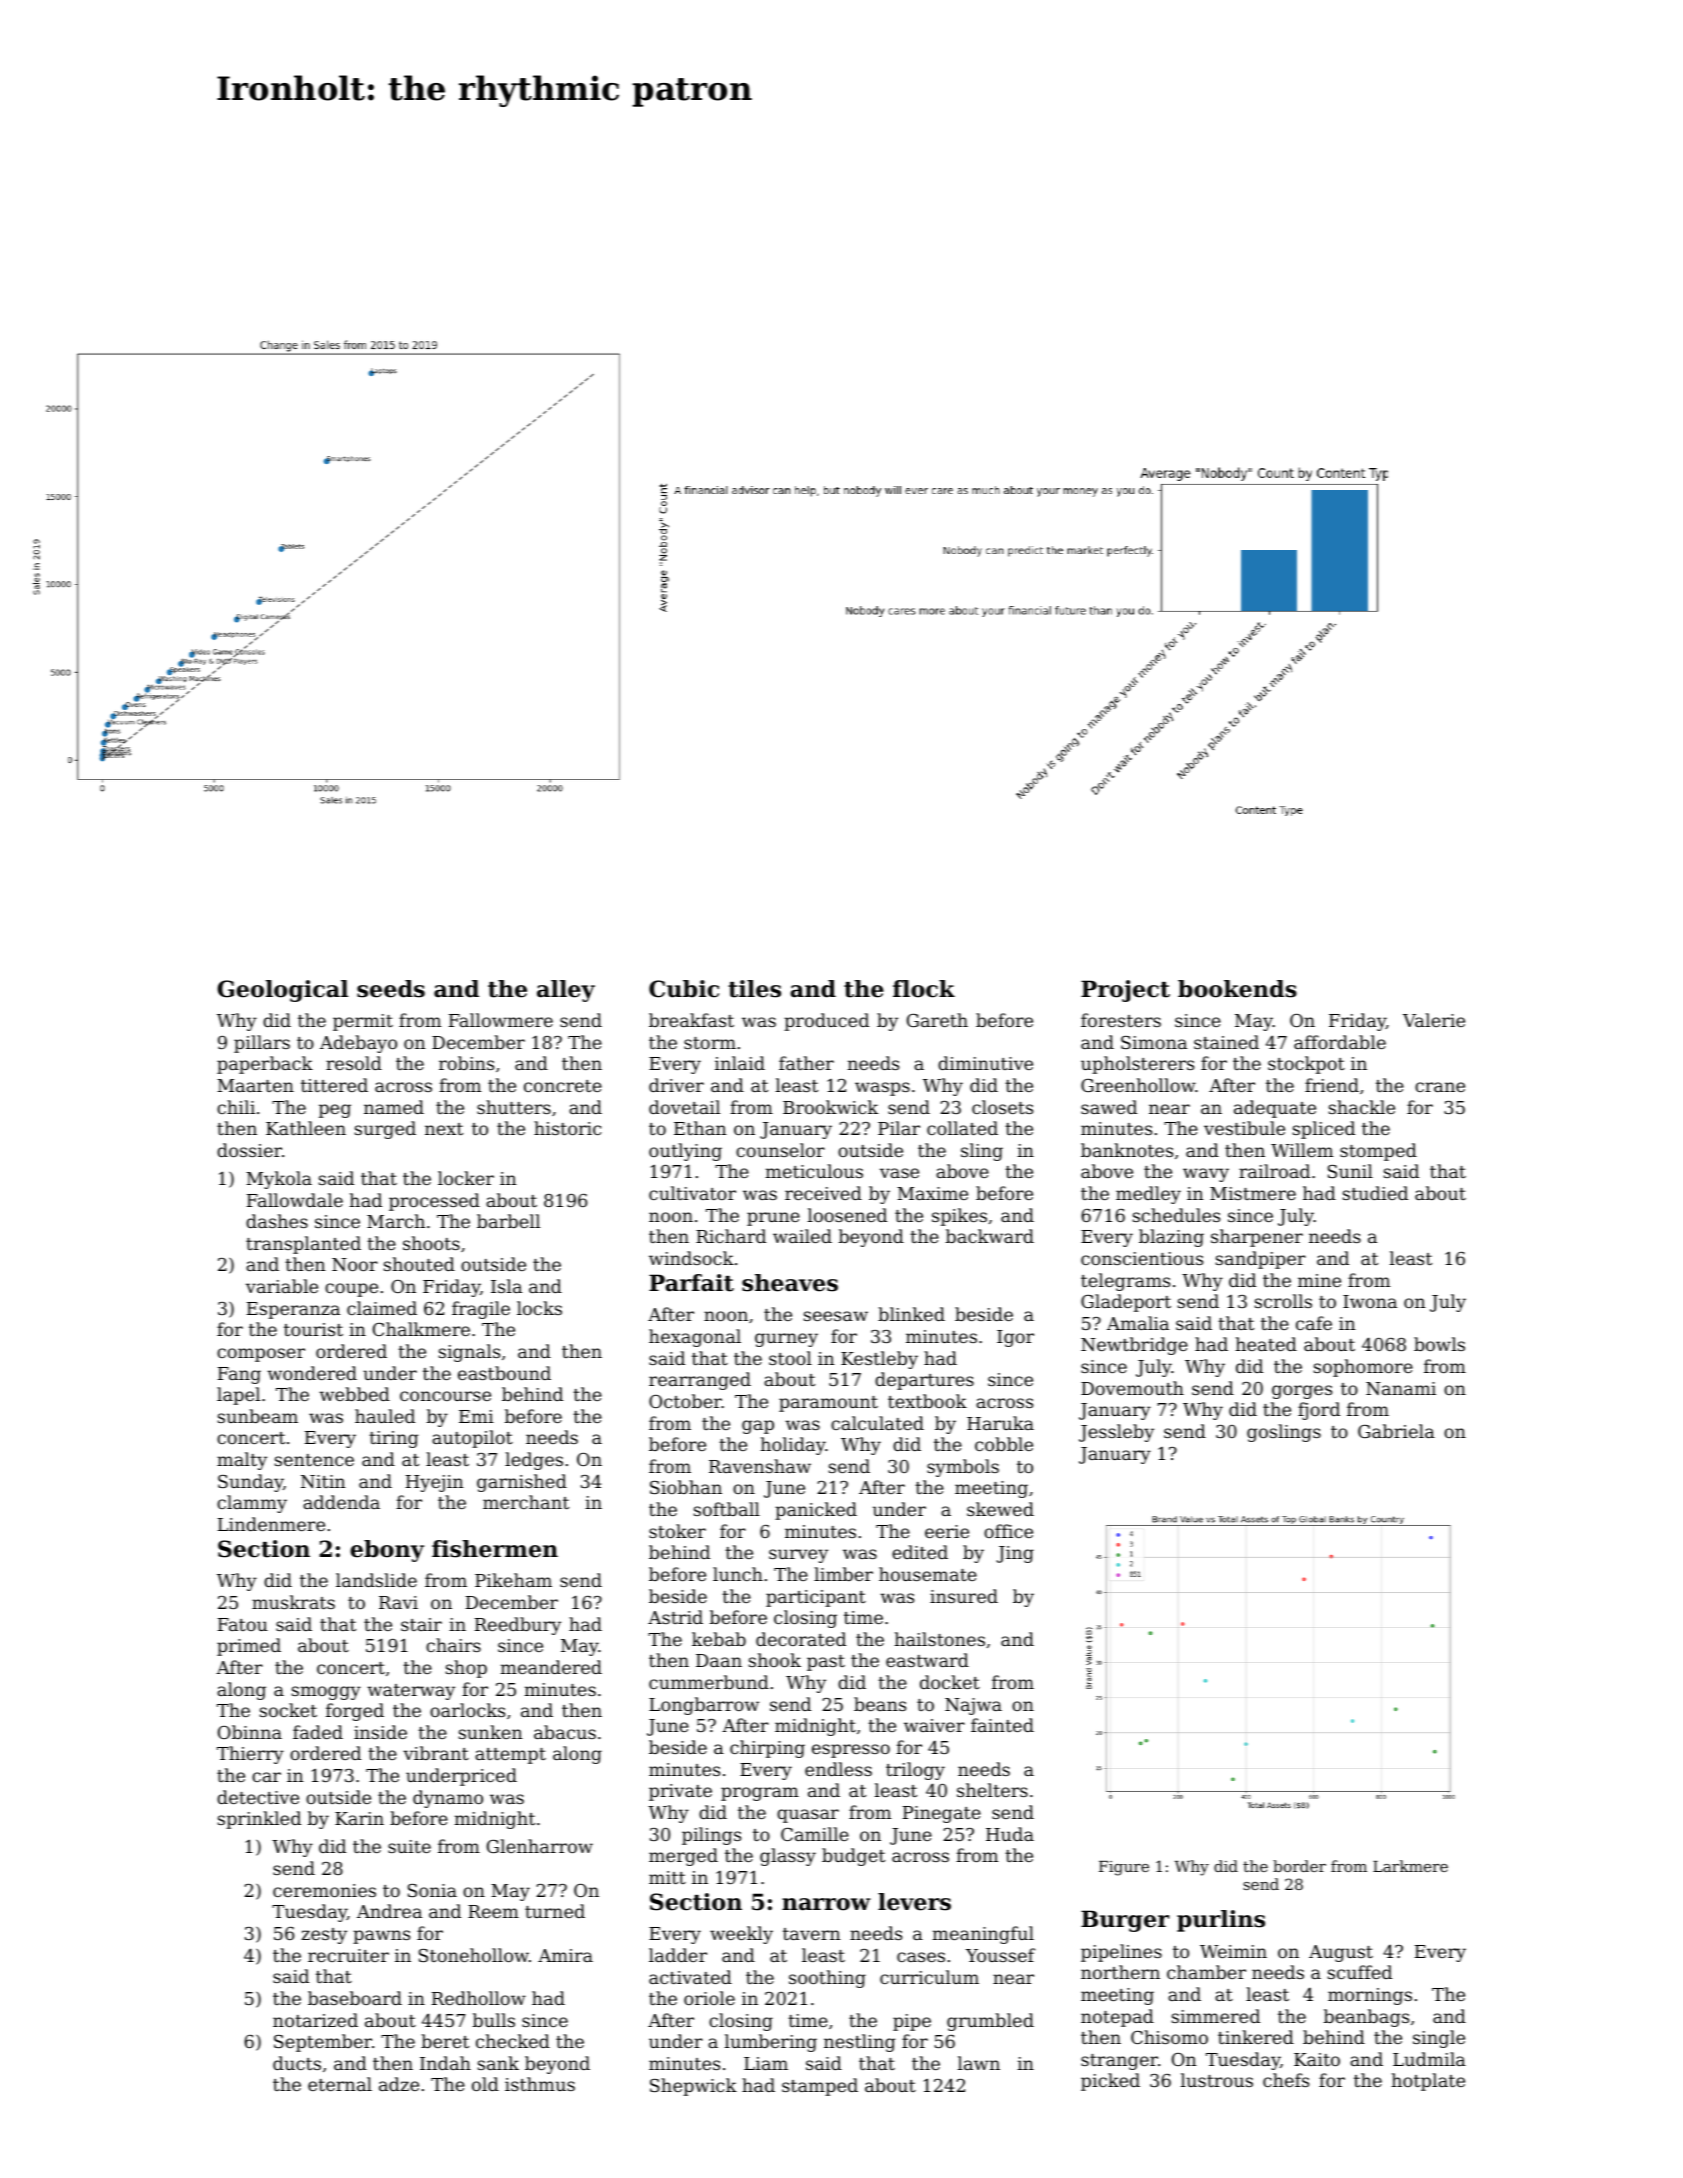 The image size is (1683, 2178). What do you see at coordinates (277, 1221) in the page?
I see `dashes` at bounding box center [277, 1221].
